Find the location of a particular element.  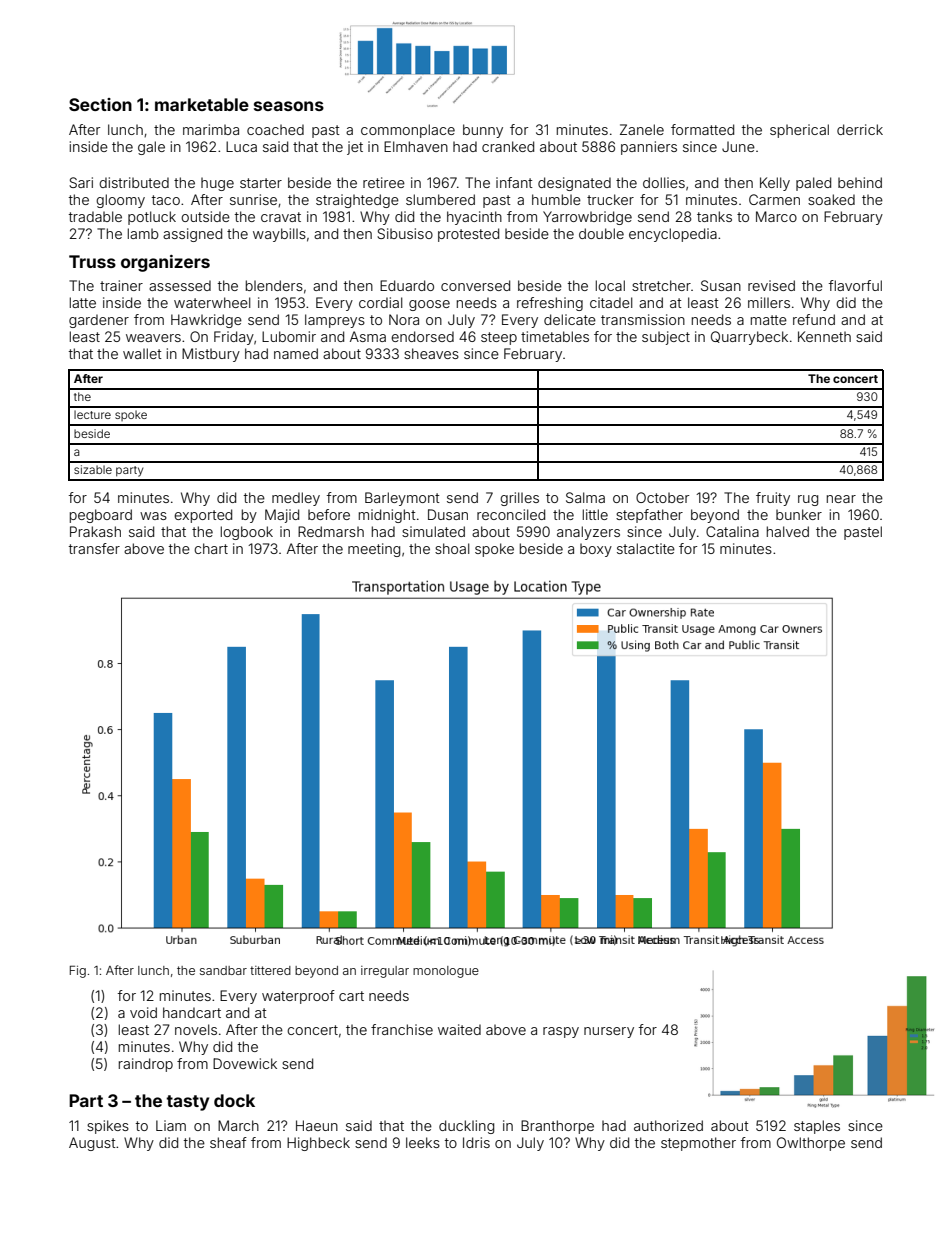

pegboard is located at coordinates (101, 516).
